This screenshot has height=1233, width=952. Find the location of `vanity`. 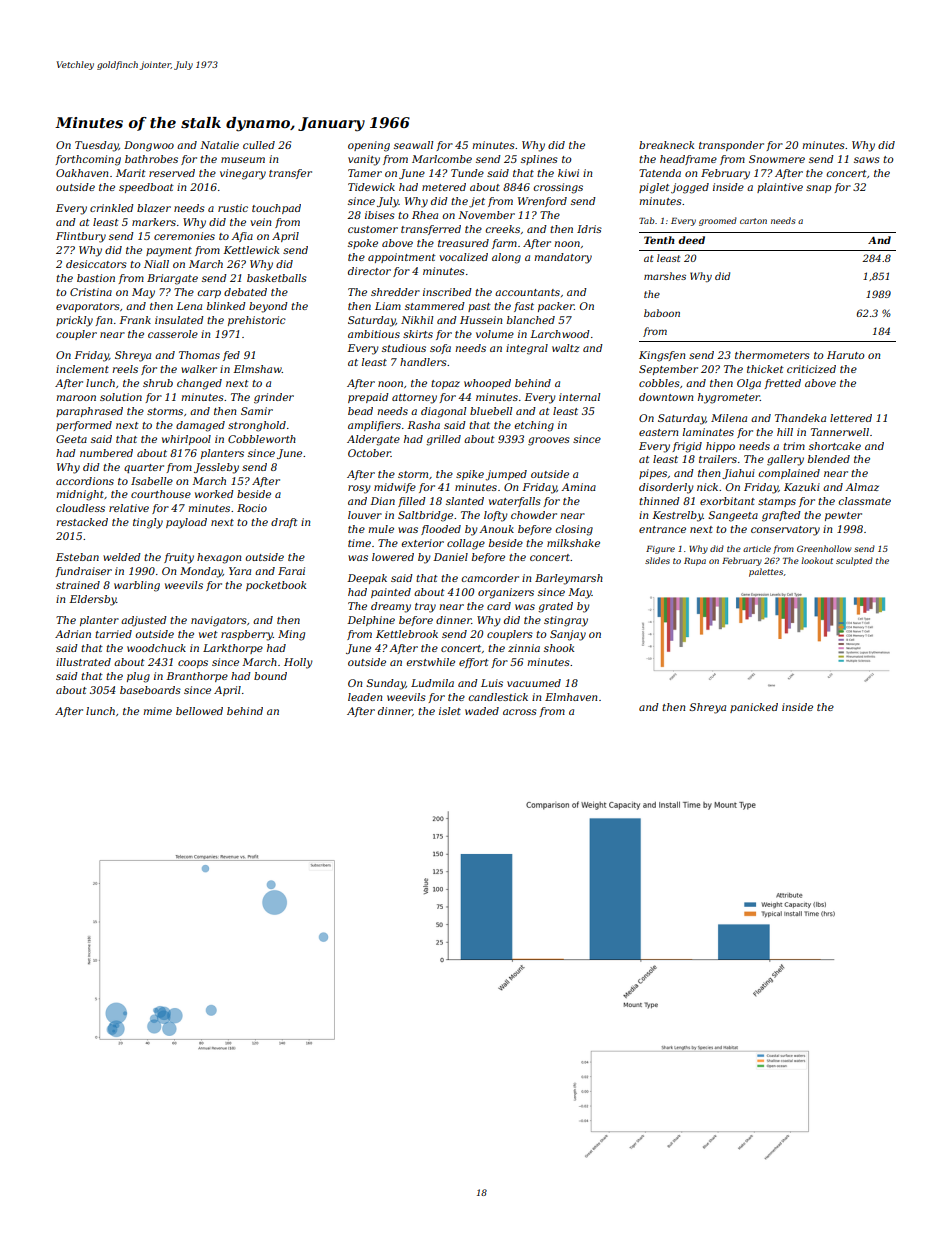

vanity is located at coordinates (364, 160).
